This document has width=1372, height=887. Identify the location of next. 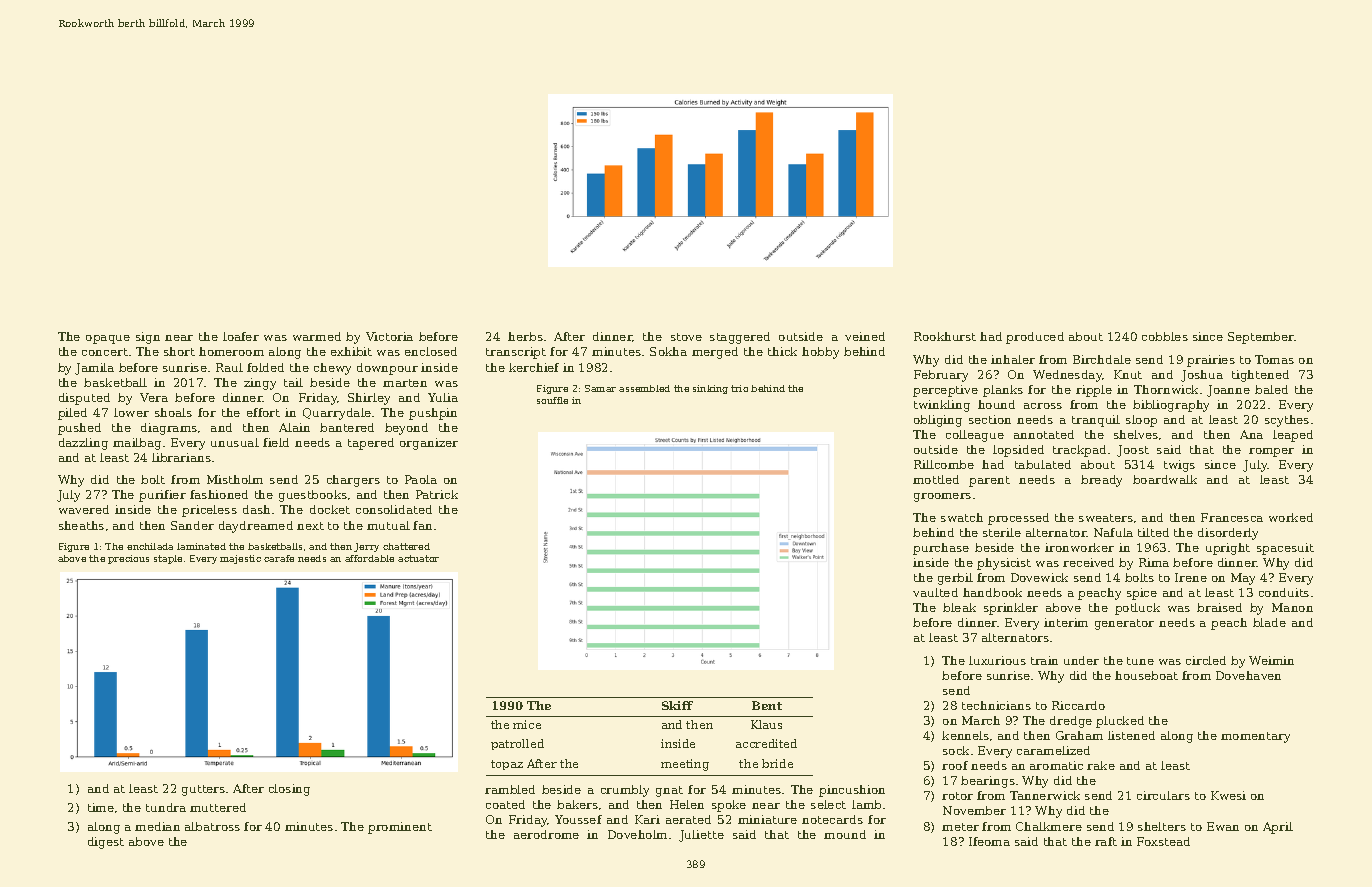
(310, 526).
